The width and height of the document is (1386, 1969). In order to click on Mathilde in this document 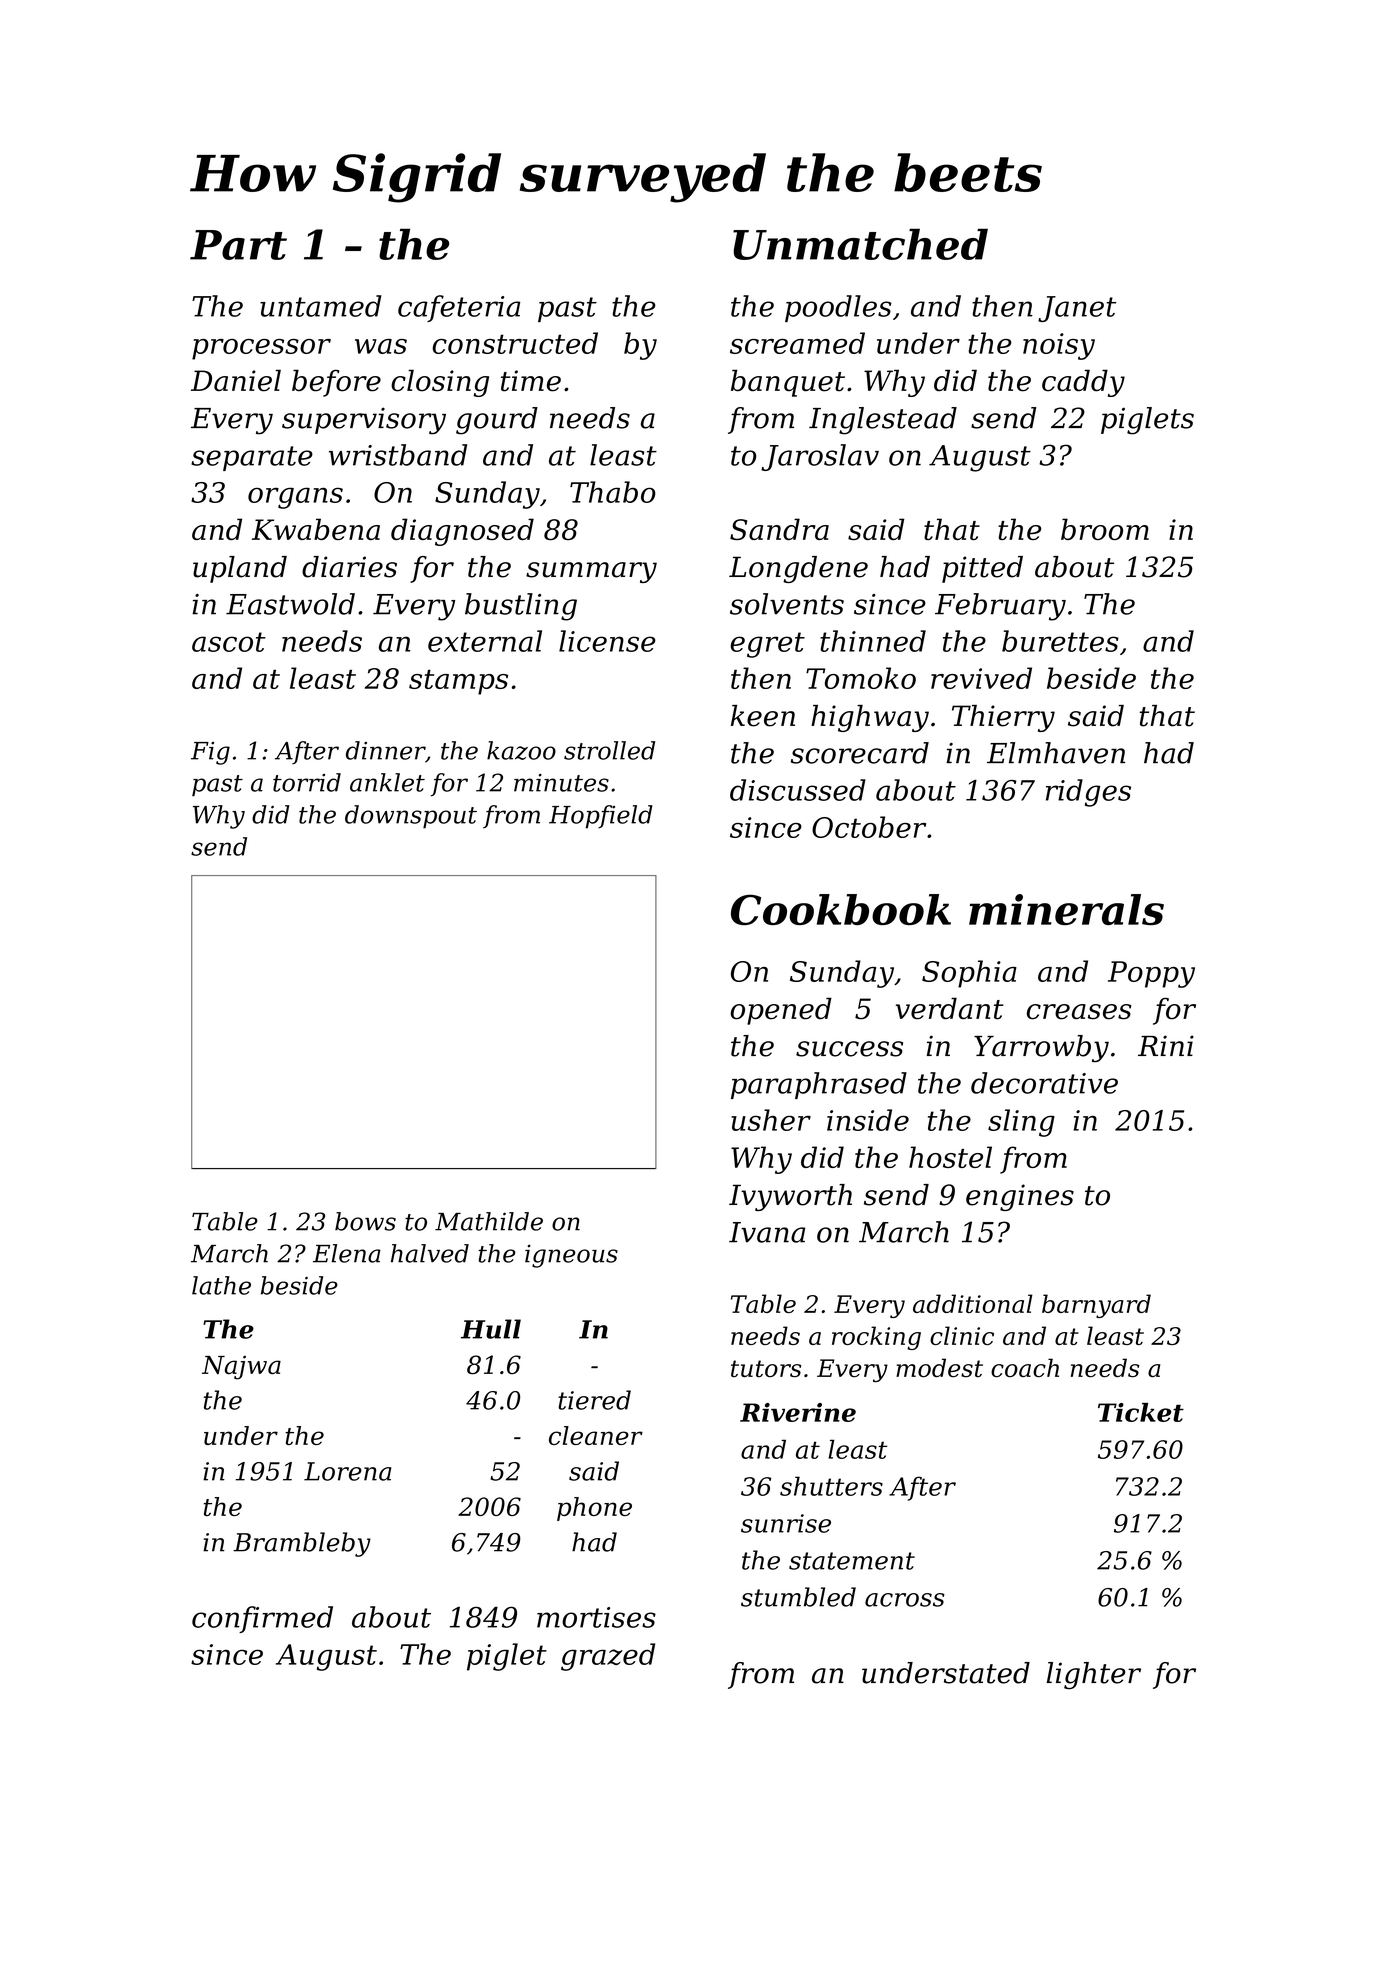, I will do `click(489, 1221)`.
